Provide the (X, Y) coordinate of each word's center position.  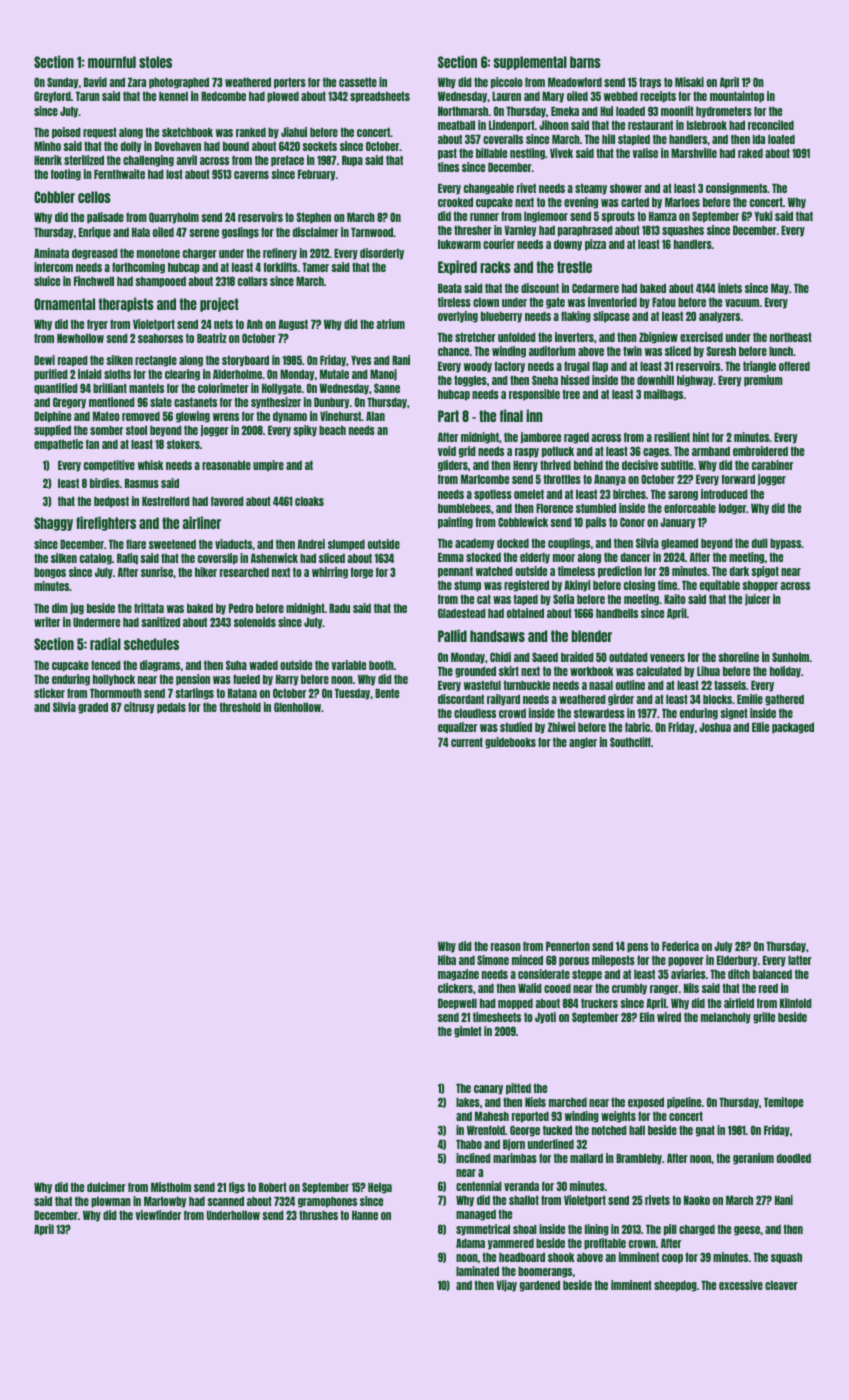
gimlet (468, 1032)
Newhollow (80, 338)
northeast (791, 337)
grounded (475, 672)
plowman (111, 1202)
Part (448, 416)
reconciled (771, 125)
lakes (468, 1102)
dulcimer (106, 1187)
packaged (793, 728)
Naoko (697, 1200)
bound (236, 146)
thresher (473, 230)
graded (93, 708)
